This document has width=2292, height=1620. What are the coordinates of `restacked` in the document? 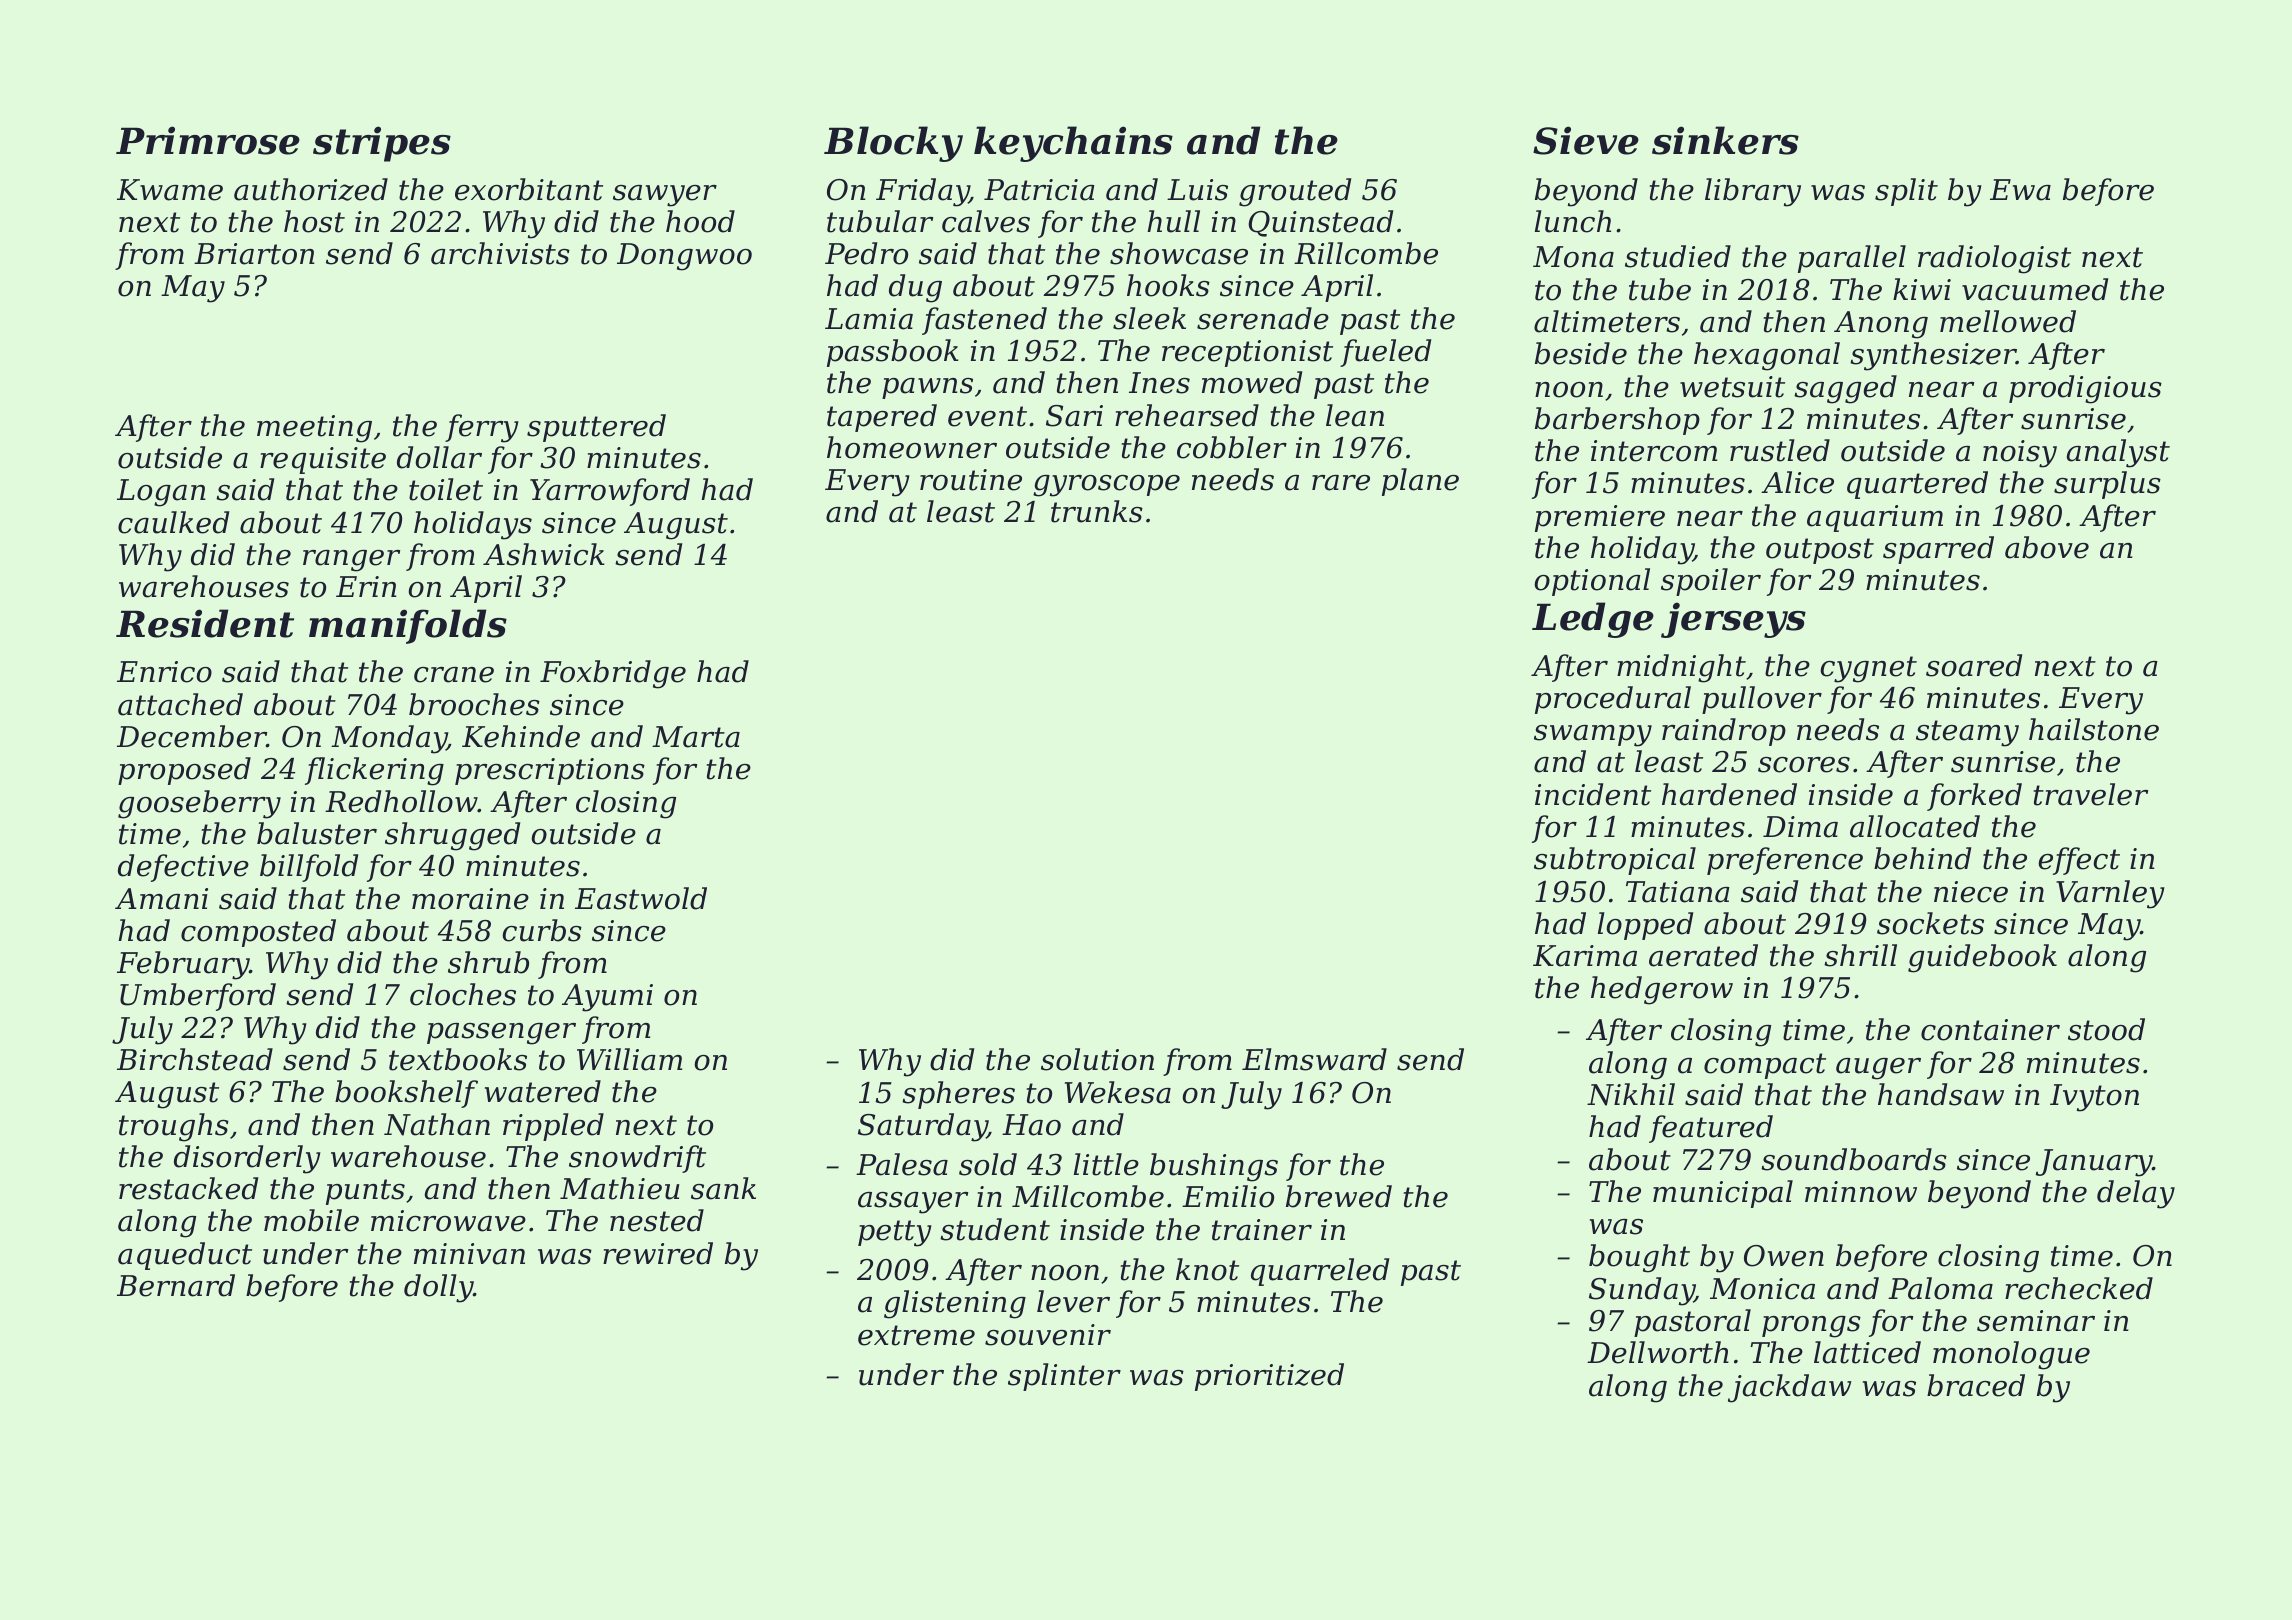 It's located at (188, 1188).
